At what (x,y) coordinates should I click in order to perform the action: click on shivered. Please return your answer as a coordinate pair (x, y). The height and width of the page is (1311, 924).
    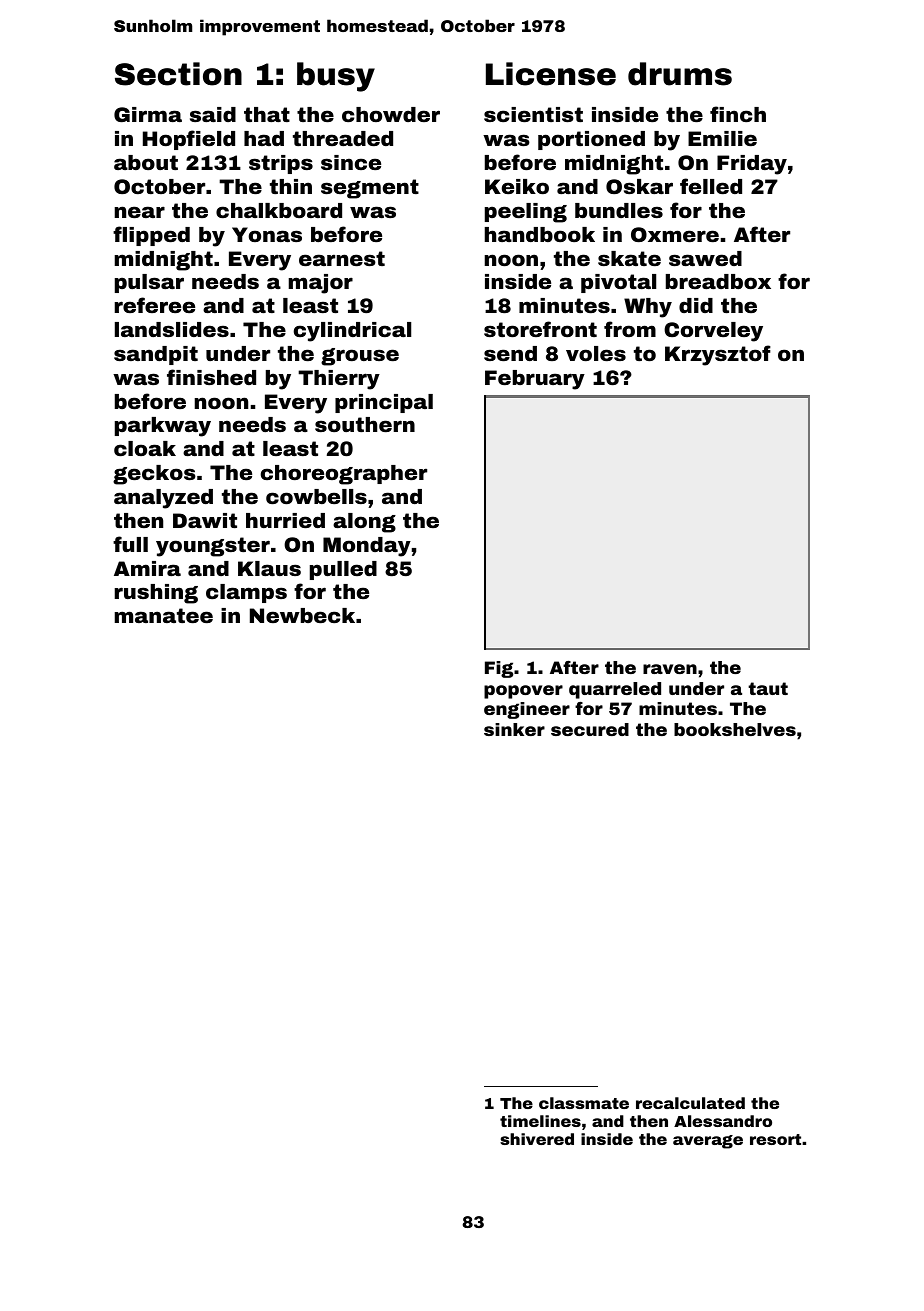
    Looking at the image, I should click on (537, 1139).
